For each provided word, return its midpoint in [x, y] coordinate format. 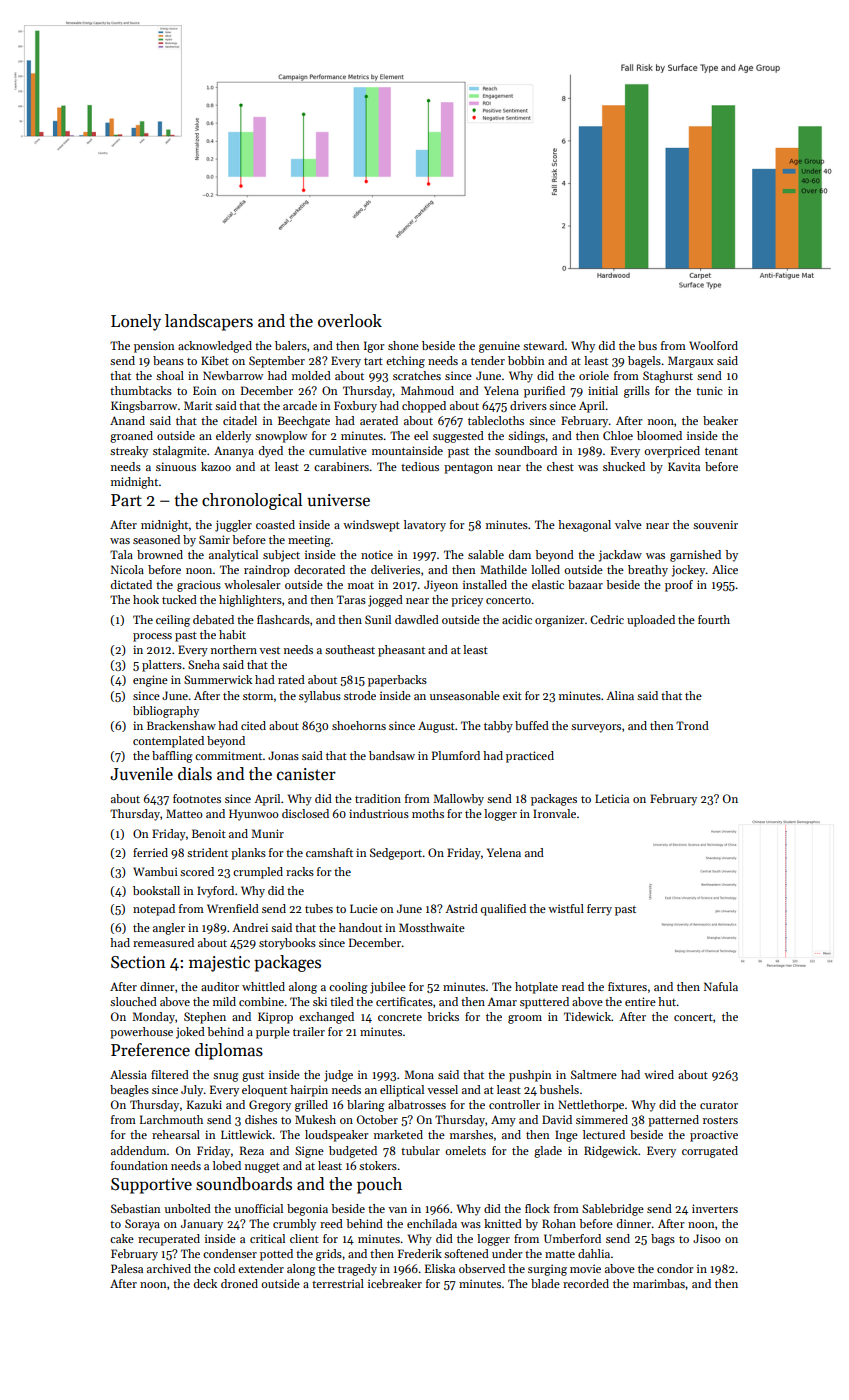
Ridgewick [611, 1152]
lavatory [425, 526]
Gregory [270, 1106]
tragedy [357, 1270]
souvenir [715, 524]
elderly [233, 437]
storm [258, 696]
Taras [351, 599]
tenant [721, 451]
